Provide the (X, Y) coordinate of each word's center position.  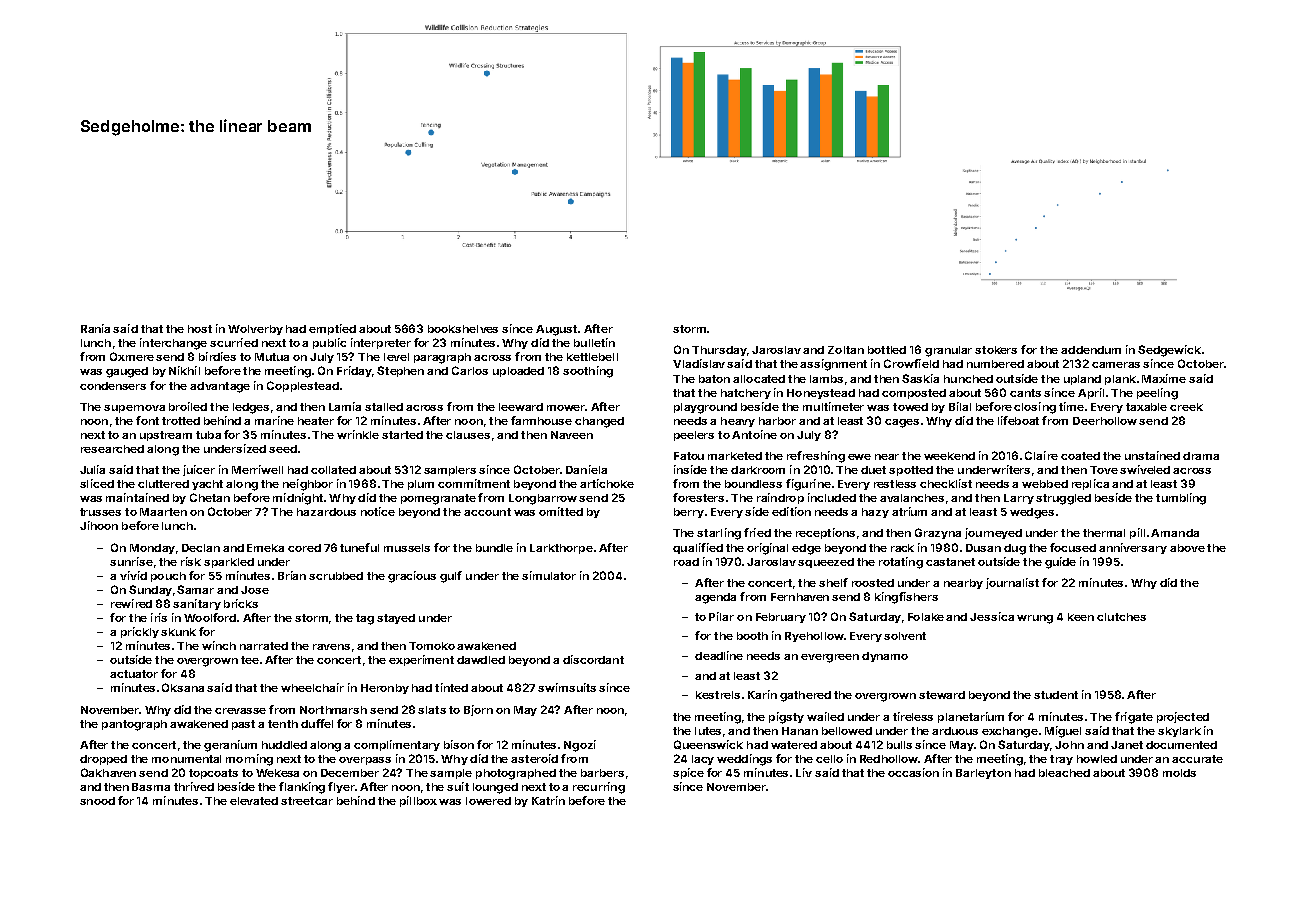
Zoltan (846, 350)
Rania (95, 328)
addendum (1091, 350)
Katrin (548, 800)
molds (1179, 773)
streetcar (307, 801)
